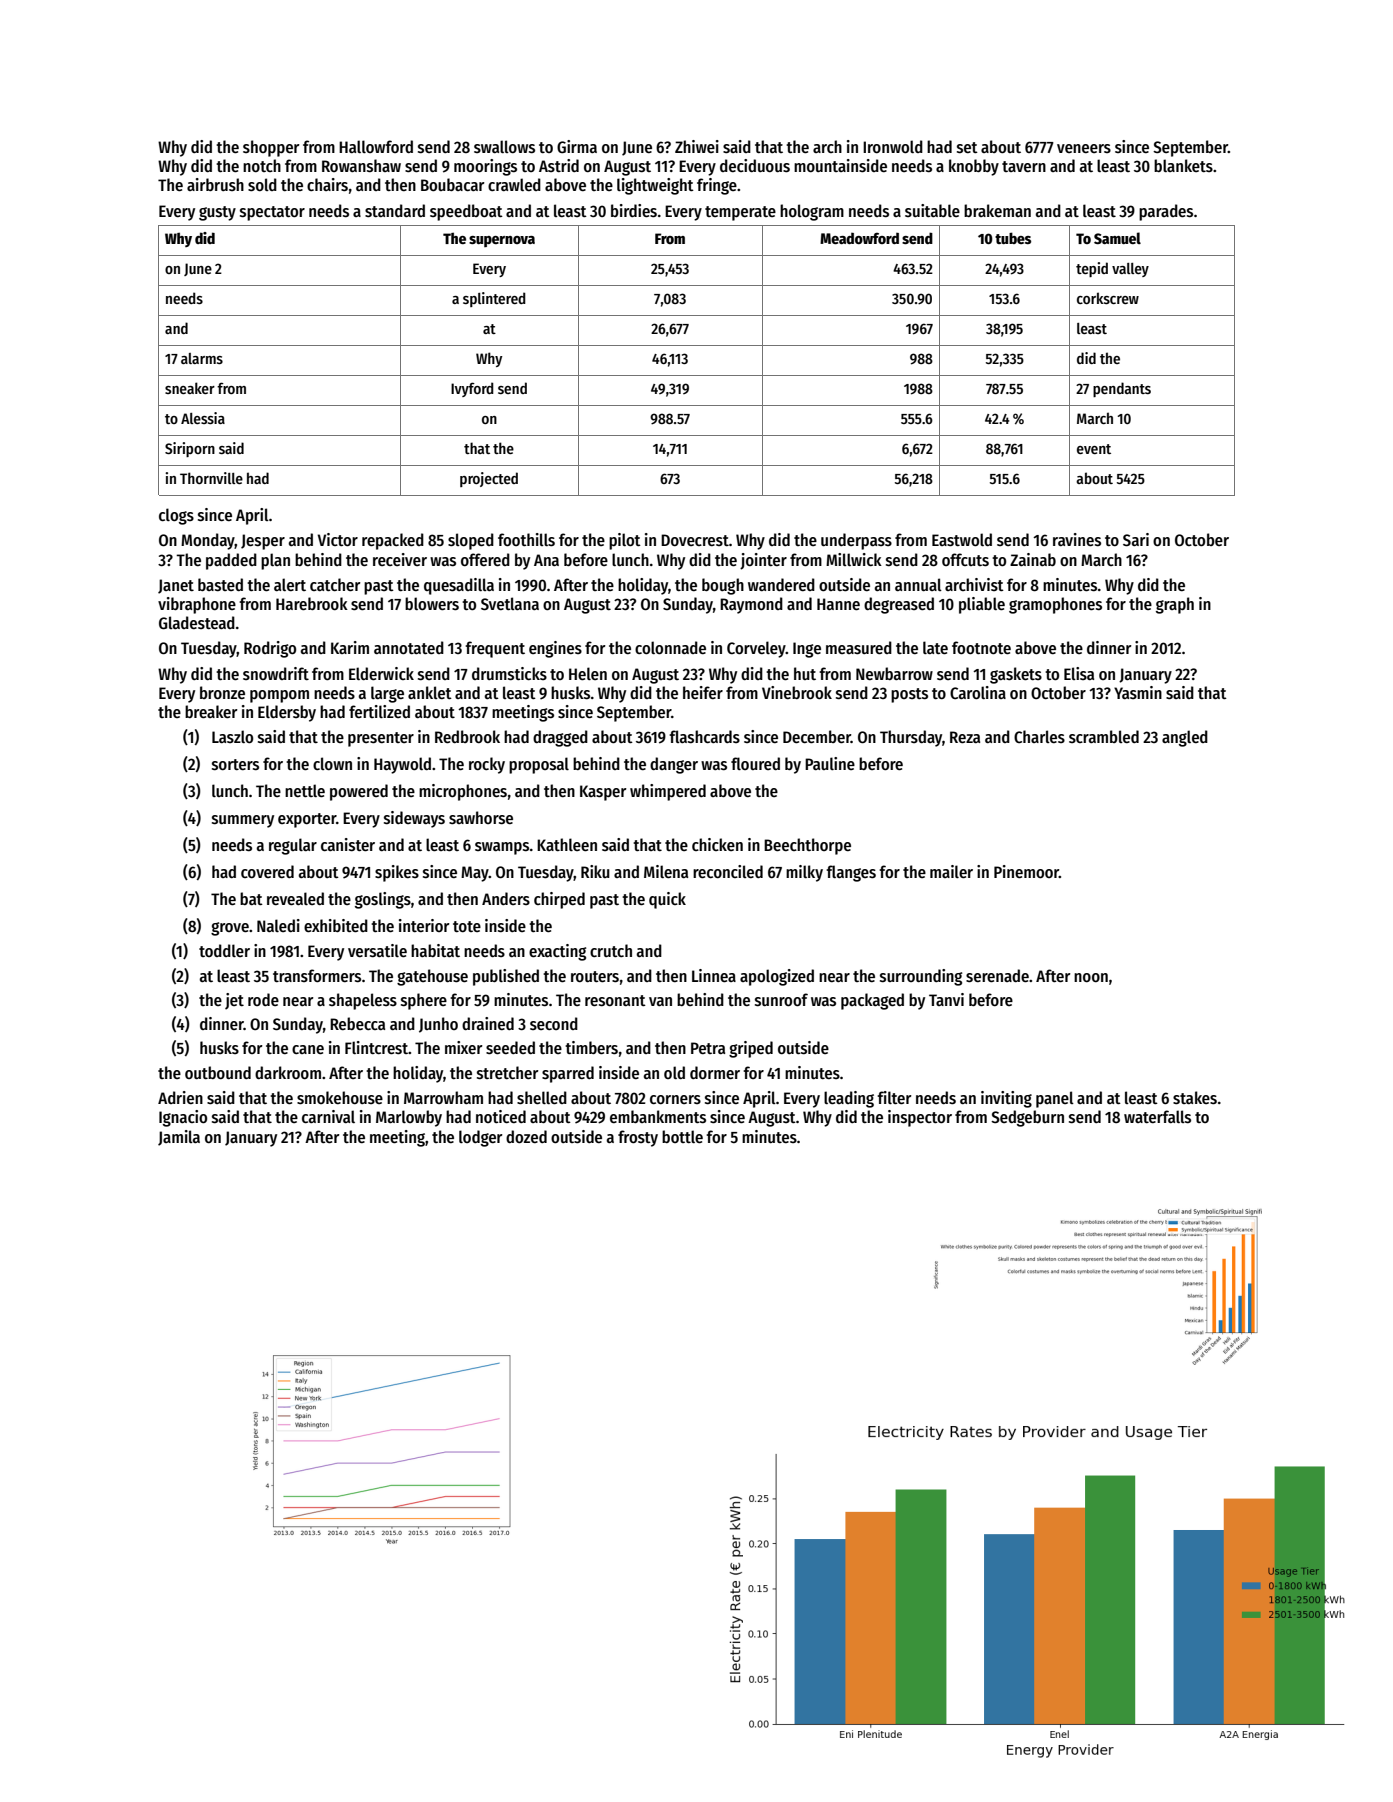 The height and width of the document is (1802, 1393). I want to click on waterfalls, so click(1157, 1116).
